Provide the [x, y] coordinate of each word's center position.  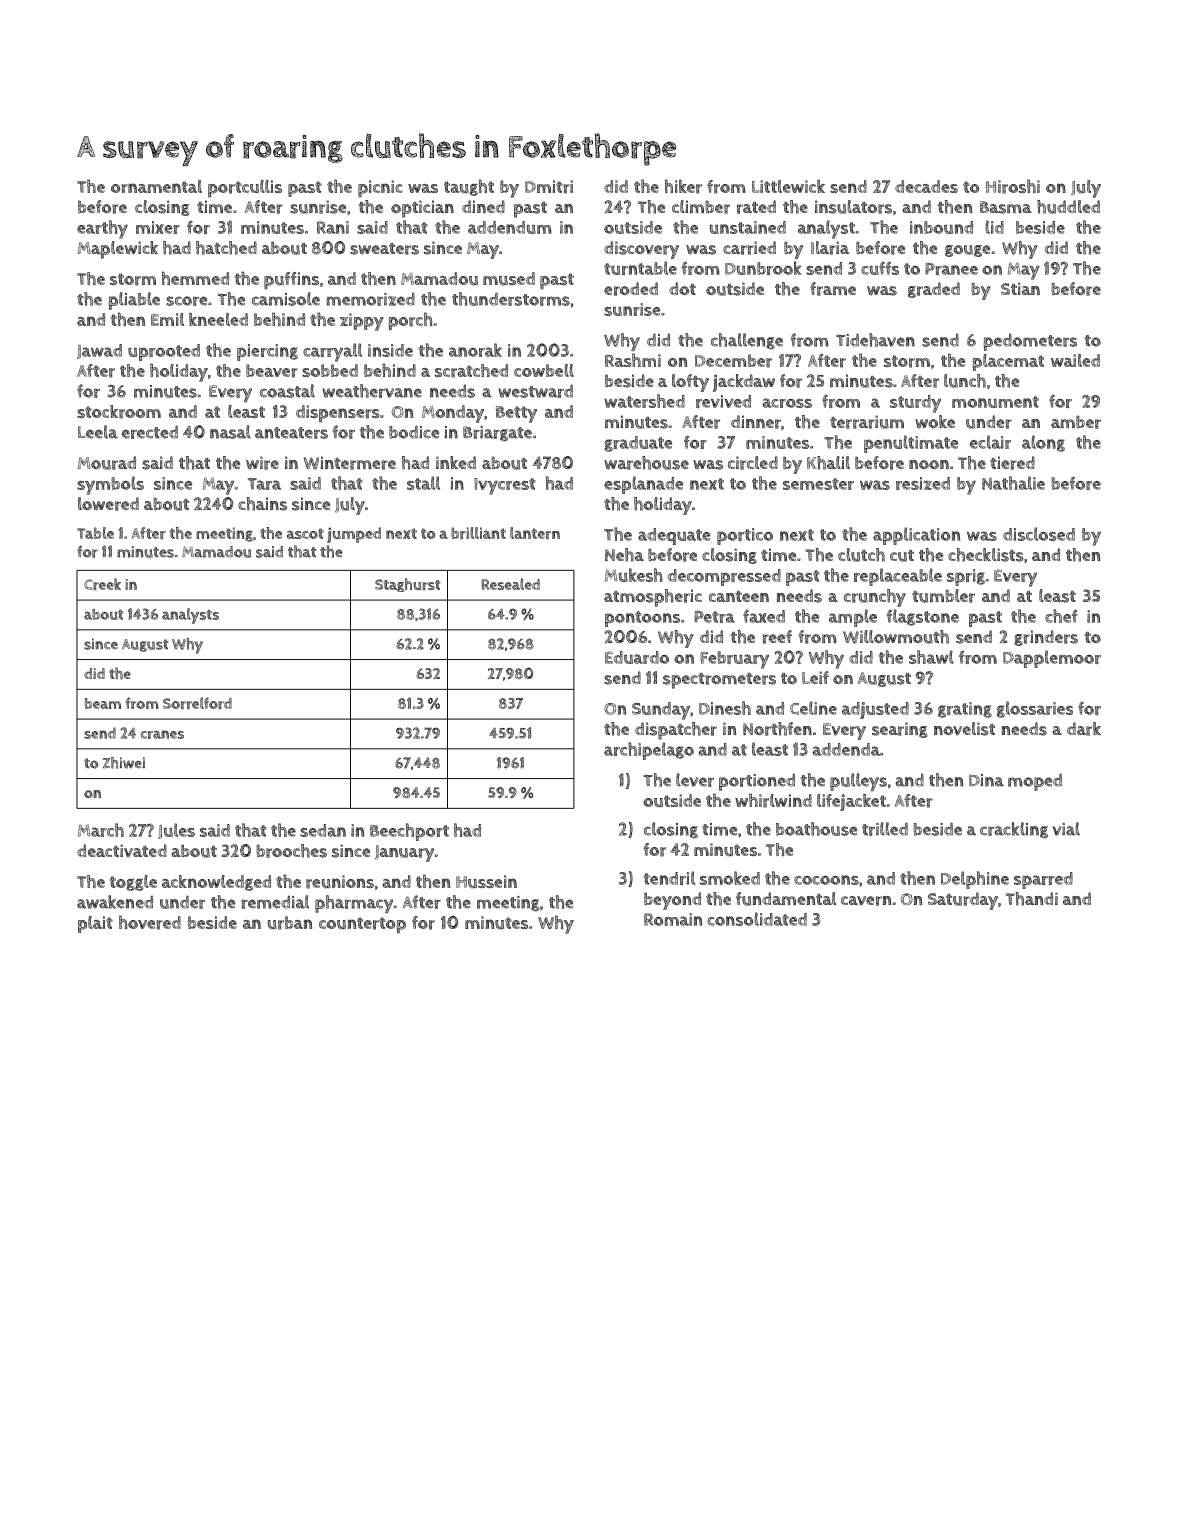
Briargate [497, 433]
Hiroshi [1013, 186]
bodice [414, 432]
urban [290, 923]
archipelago [649, 751]
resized [923, 483]
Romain [673, 919]
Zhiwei [123, 763]
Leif [815, 677]
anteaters [291, 433]
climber [701, 207]
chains [262, 504]
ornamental [156, 186]
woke [935, 422]
